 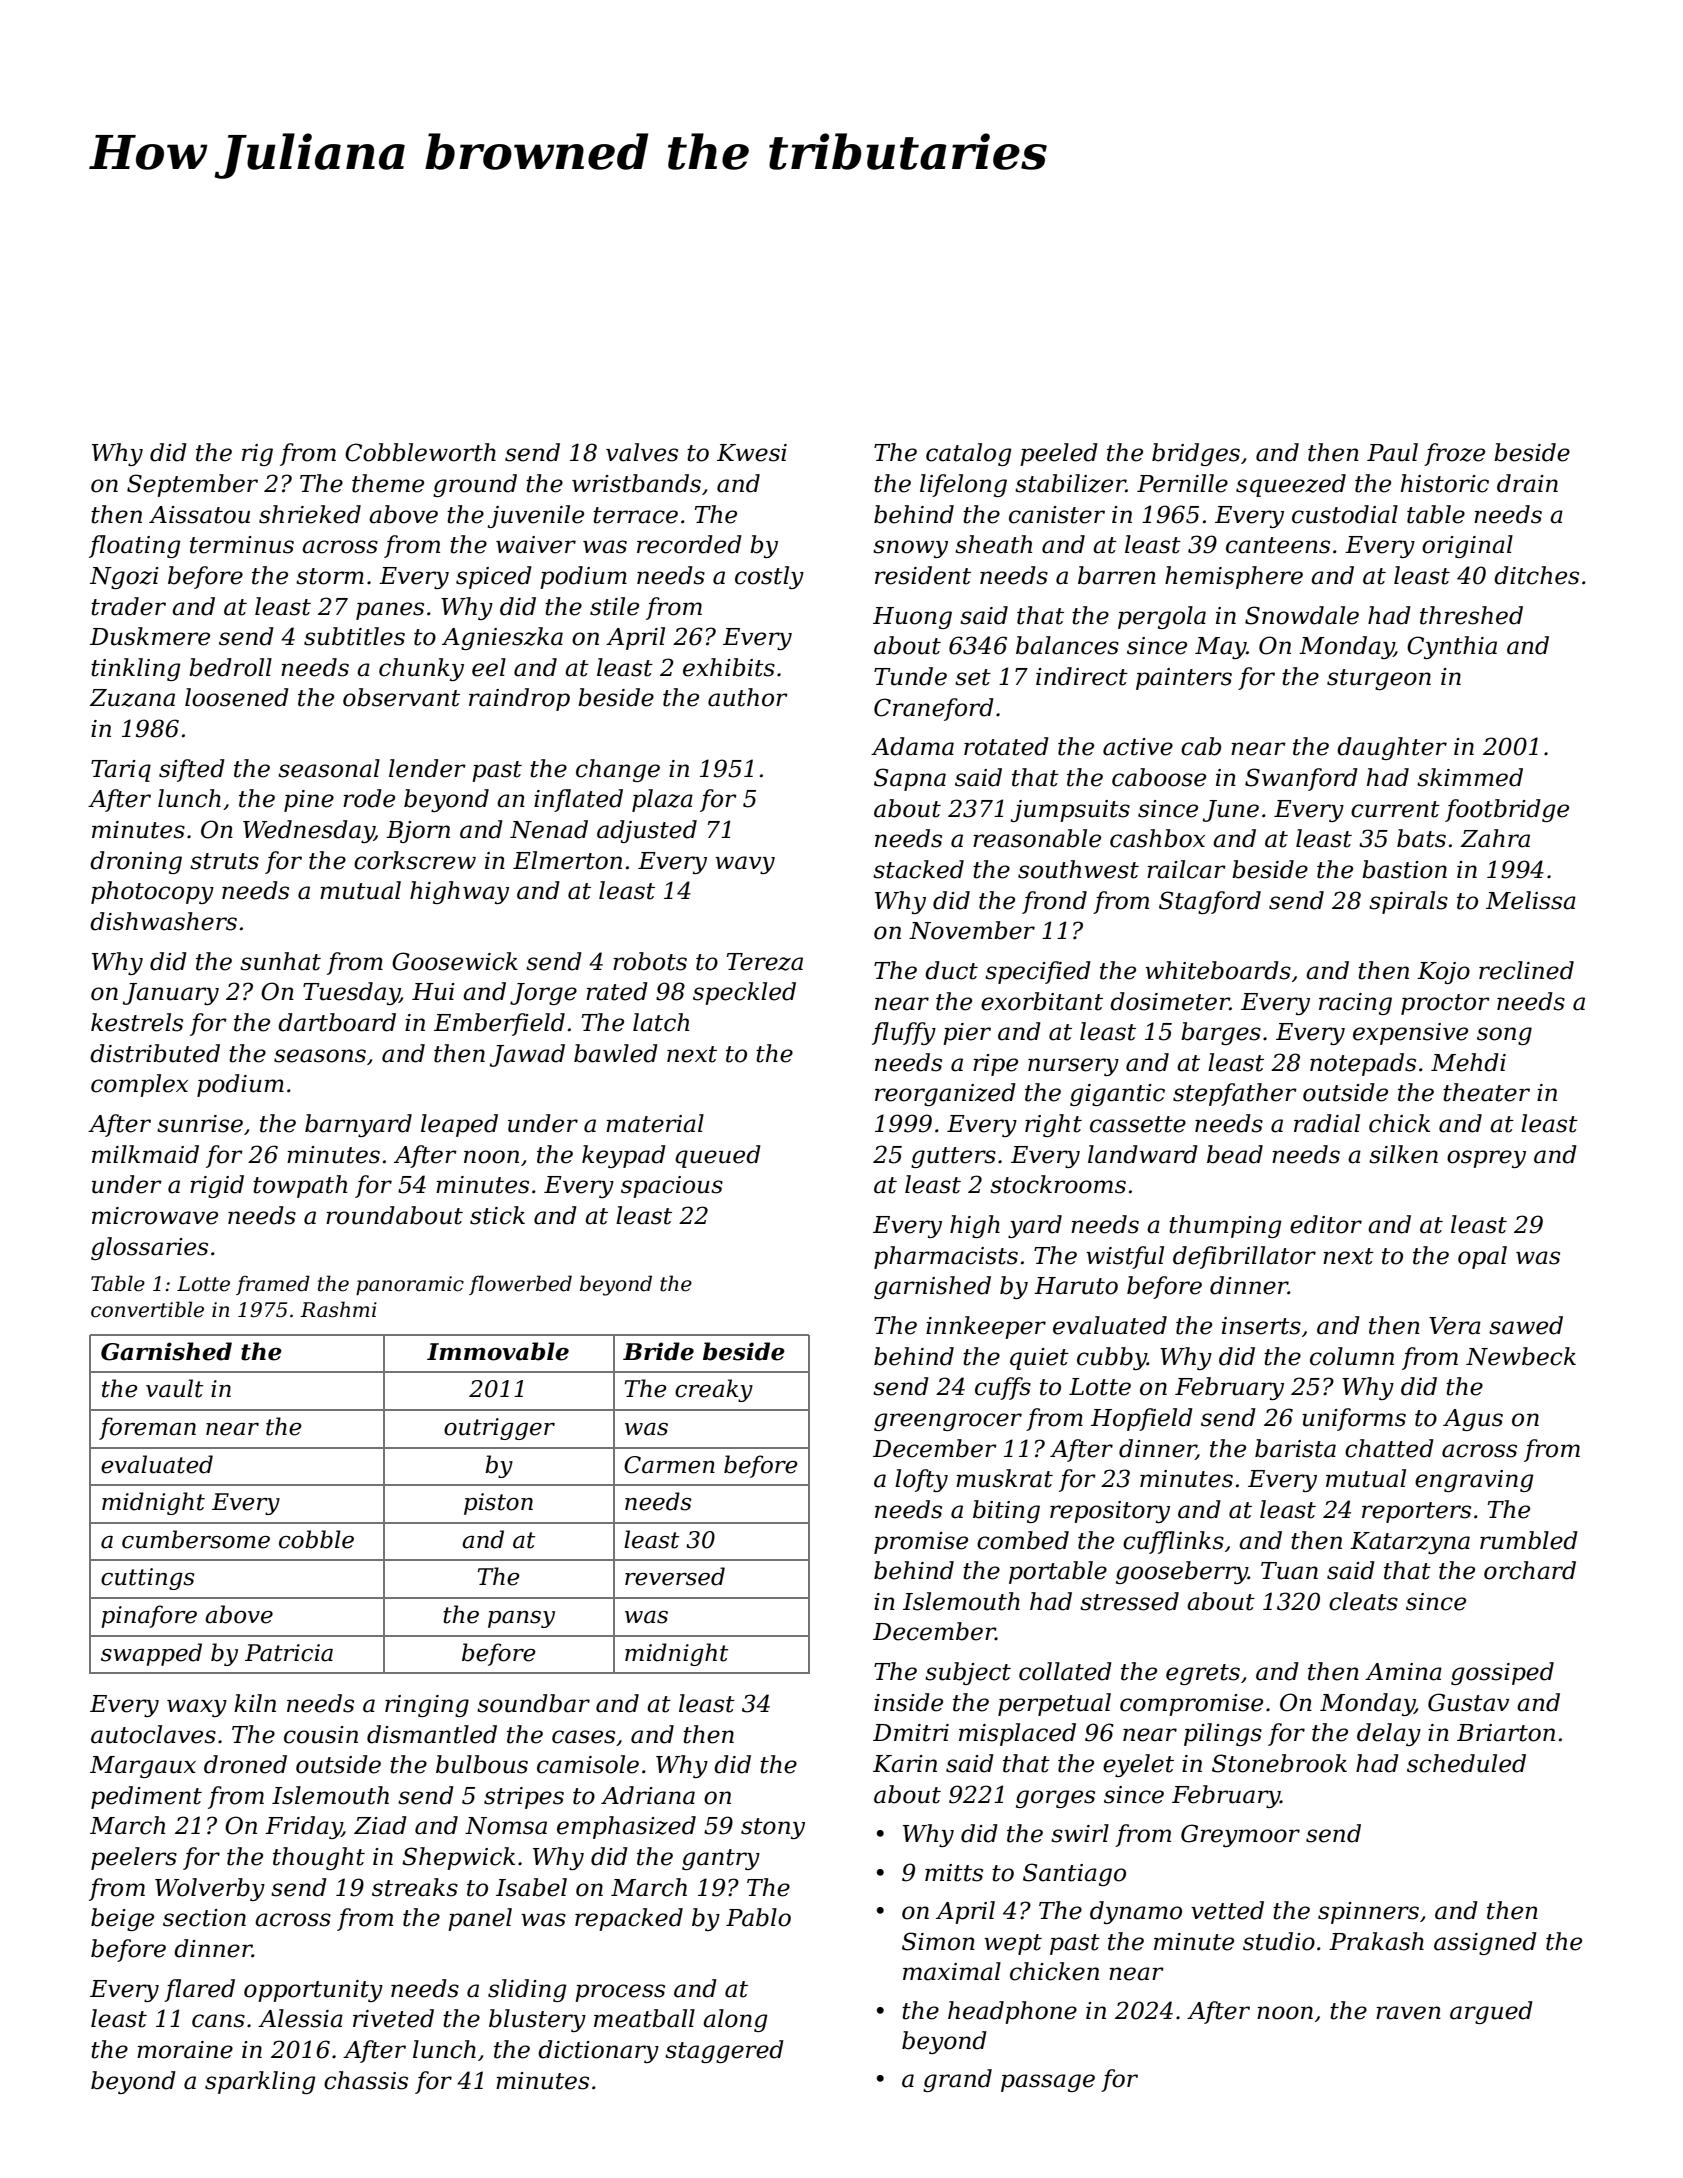 What do you see at coordinates (648, 1795) in the screenshot?
I see `Adriana` at bounding box center [648, 1795].
